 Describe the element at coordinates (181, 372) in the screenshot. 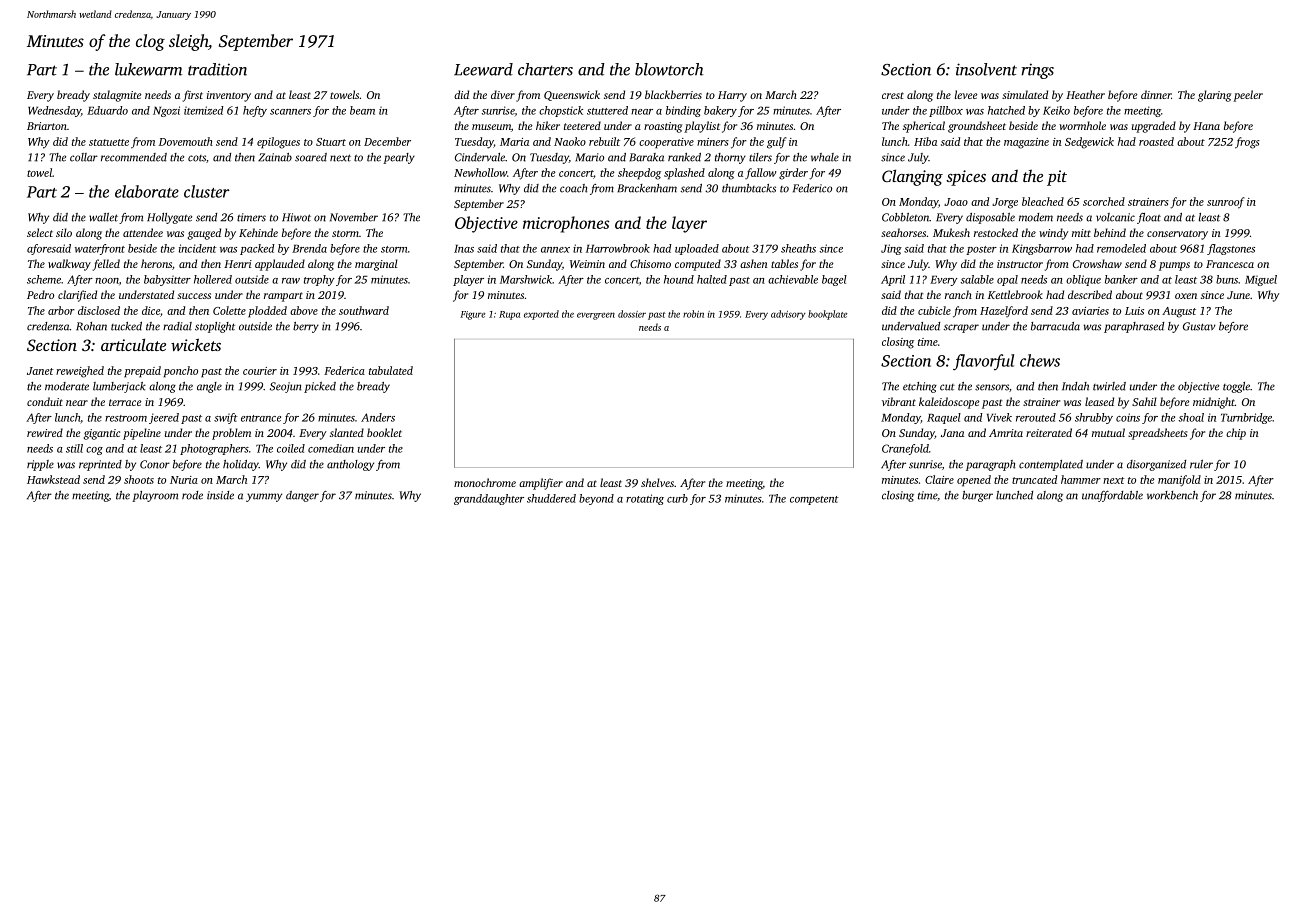

I see `poncho` at that location.
